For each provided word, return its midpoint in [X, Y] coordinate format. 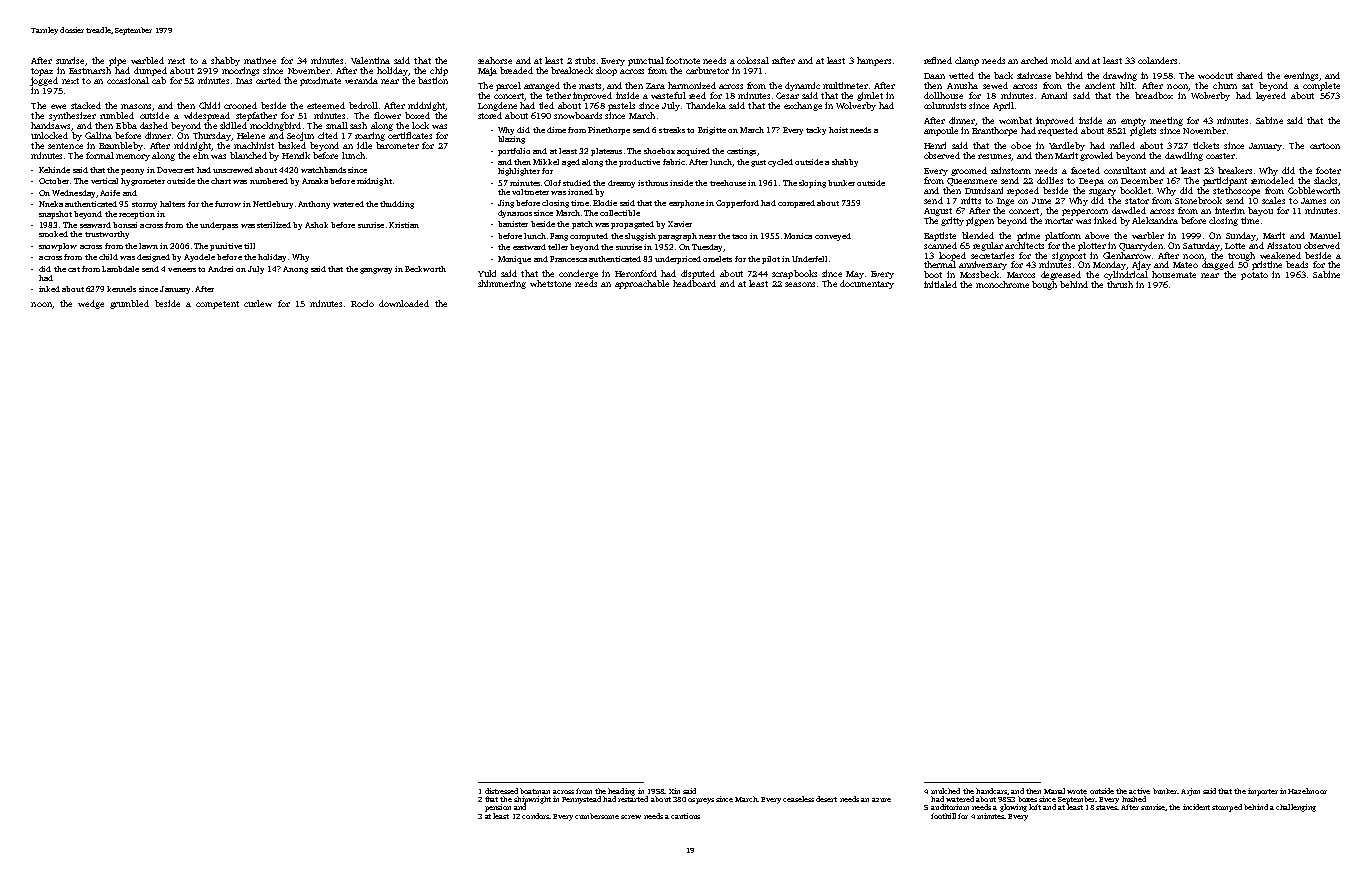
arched [1034, 60]
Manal [1054, 791]
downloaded [404, 303]
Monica [798, 236]
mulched [945, 791]
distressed [501, 791]
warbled [147, 60]
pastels [621, 106]
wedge [91, 304]
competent [217, 305]
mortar [1059, 221]
